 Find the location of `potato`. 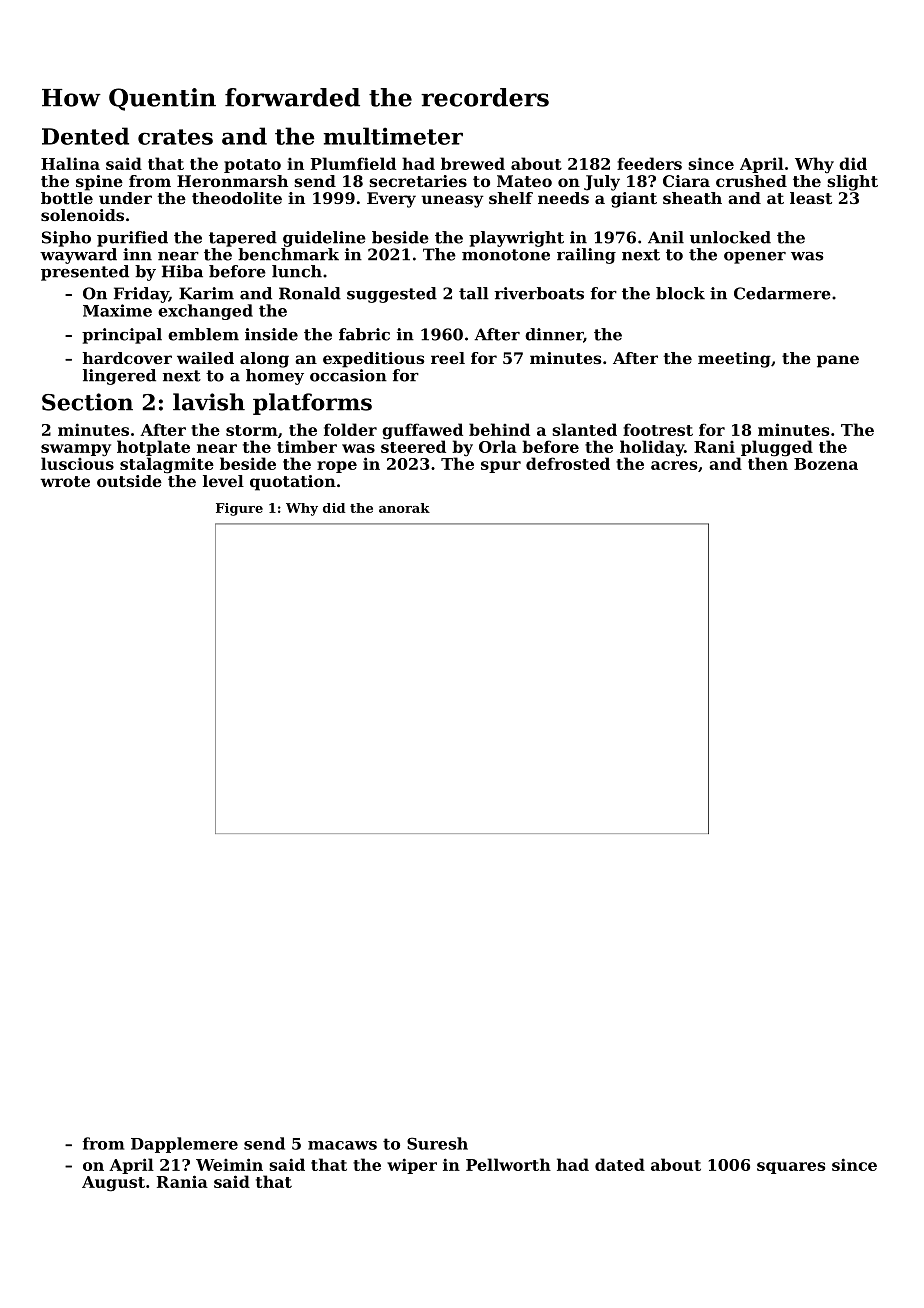

potato is located at coordinates (252, 166).
